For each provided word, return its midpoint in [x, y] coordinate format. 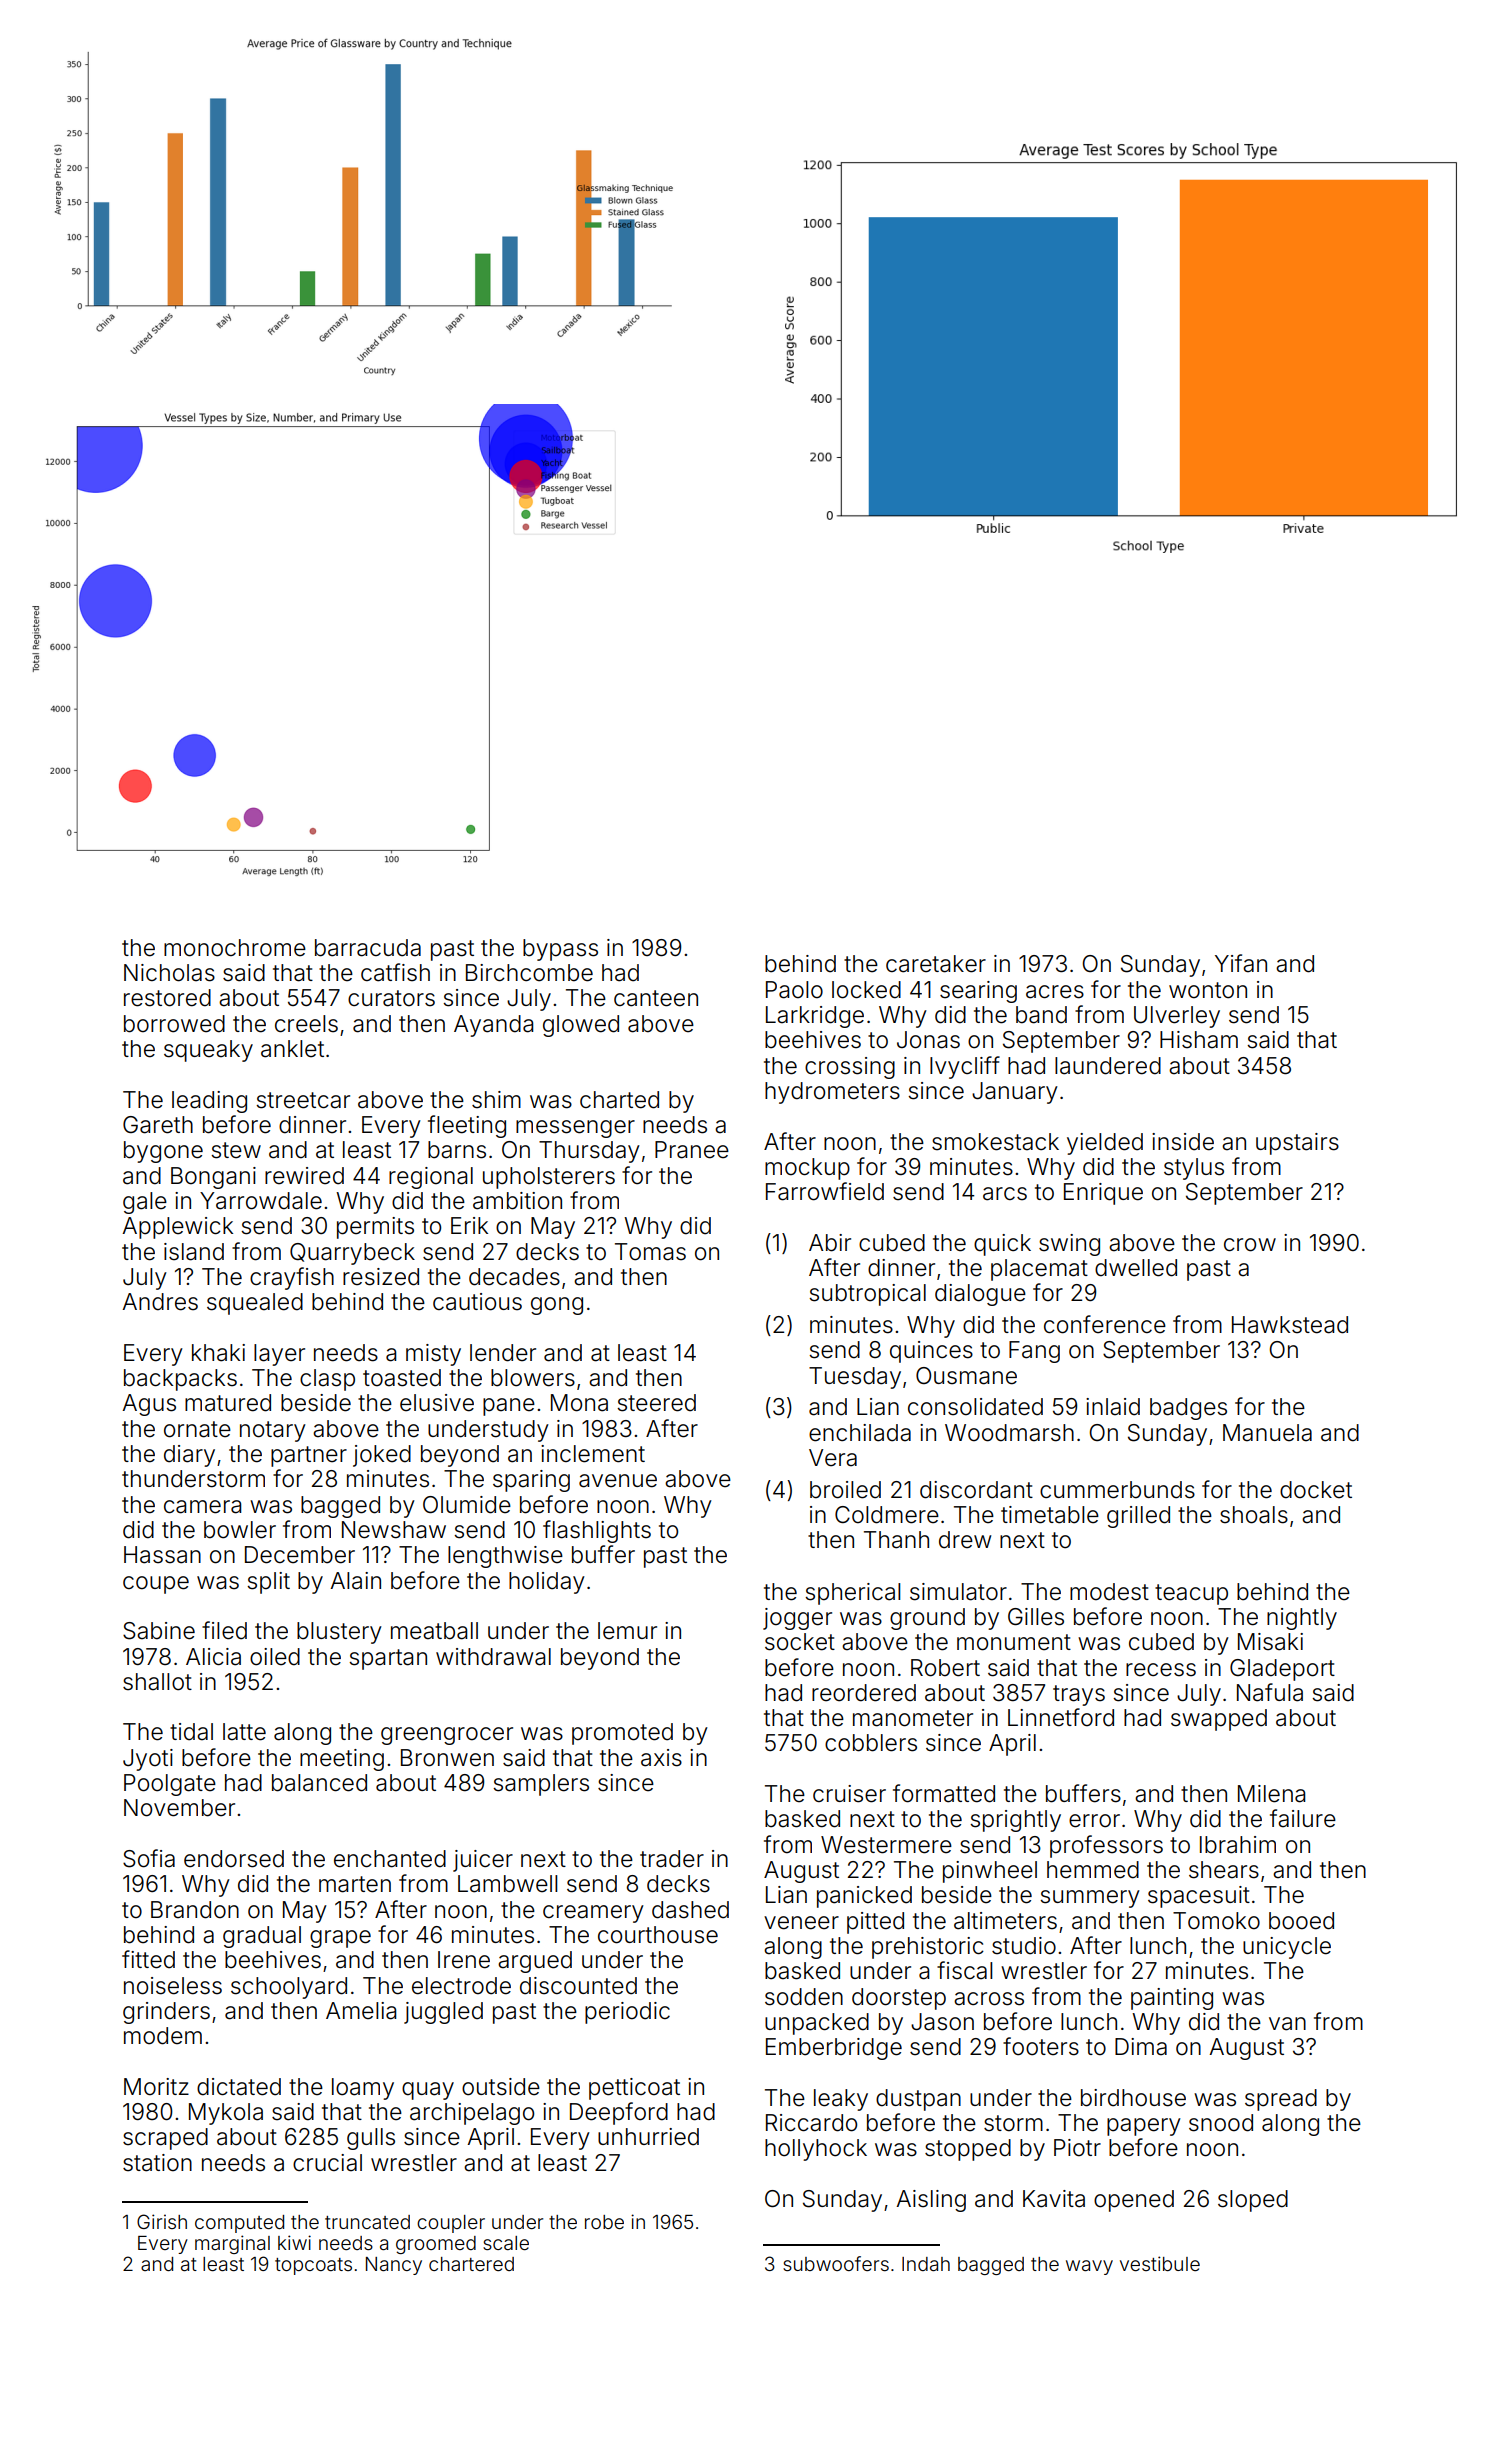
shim [496, 1100]
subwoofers [836, 2263]
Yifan [1241, 963]
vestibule [1160, 2263]
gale [145, 1203]
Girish [162, 2221]
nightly [1302, 1619]
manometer [913, 1718]
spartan [388, 1659]
